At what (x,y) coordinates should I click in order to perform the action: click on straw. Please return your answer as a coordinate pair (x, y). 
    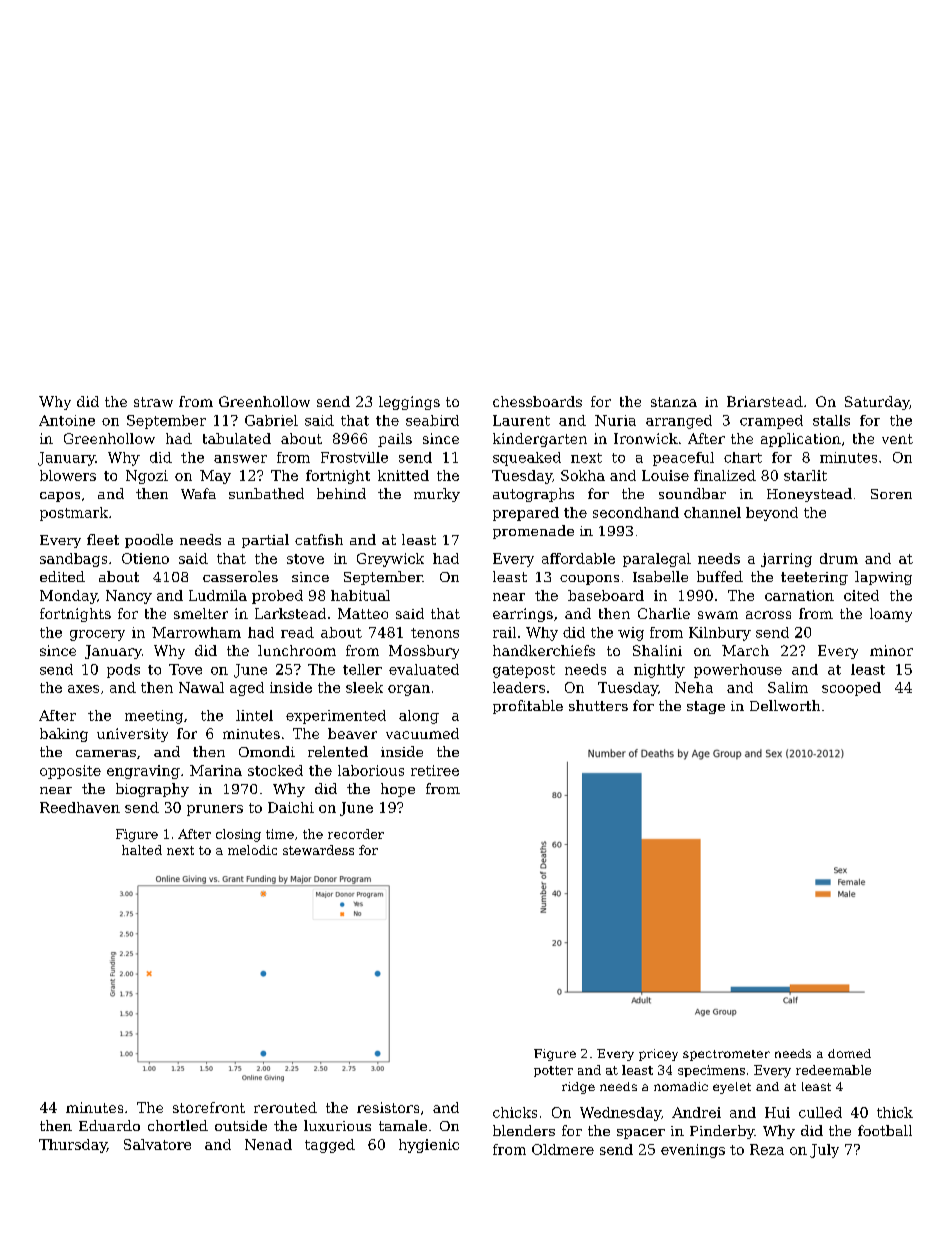
    Looking at the image, I should click on (153, 402).
